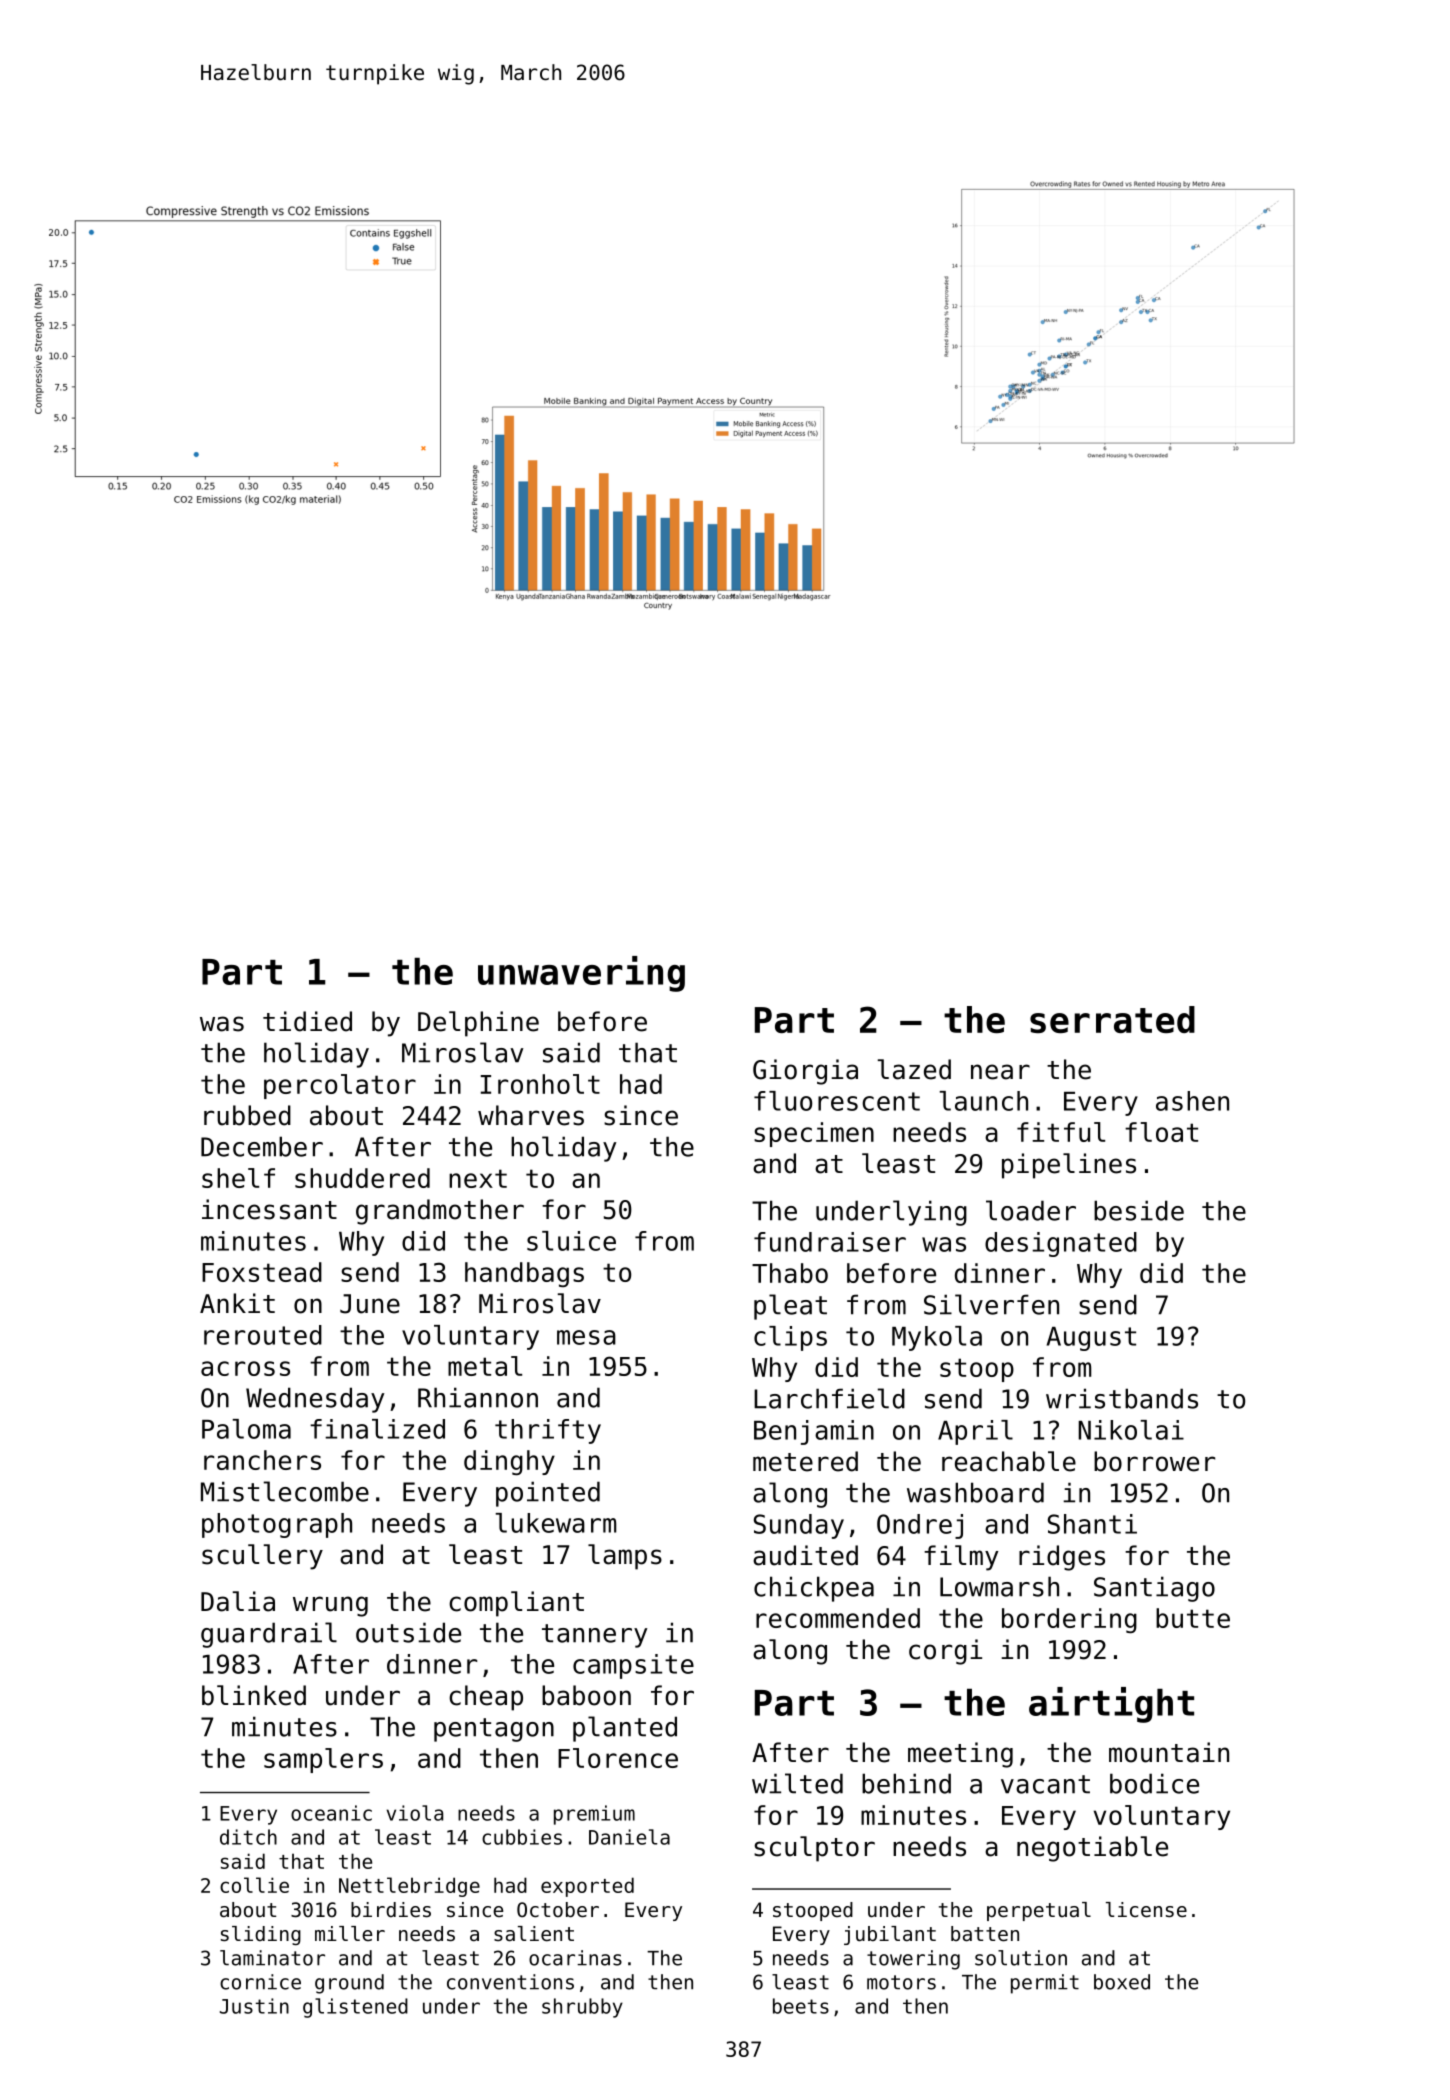  What do you see at coordinates (1131, 1430) in the page?
I see `Nikolai` at bounding box center [1131, 1430].
